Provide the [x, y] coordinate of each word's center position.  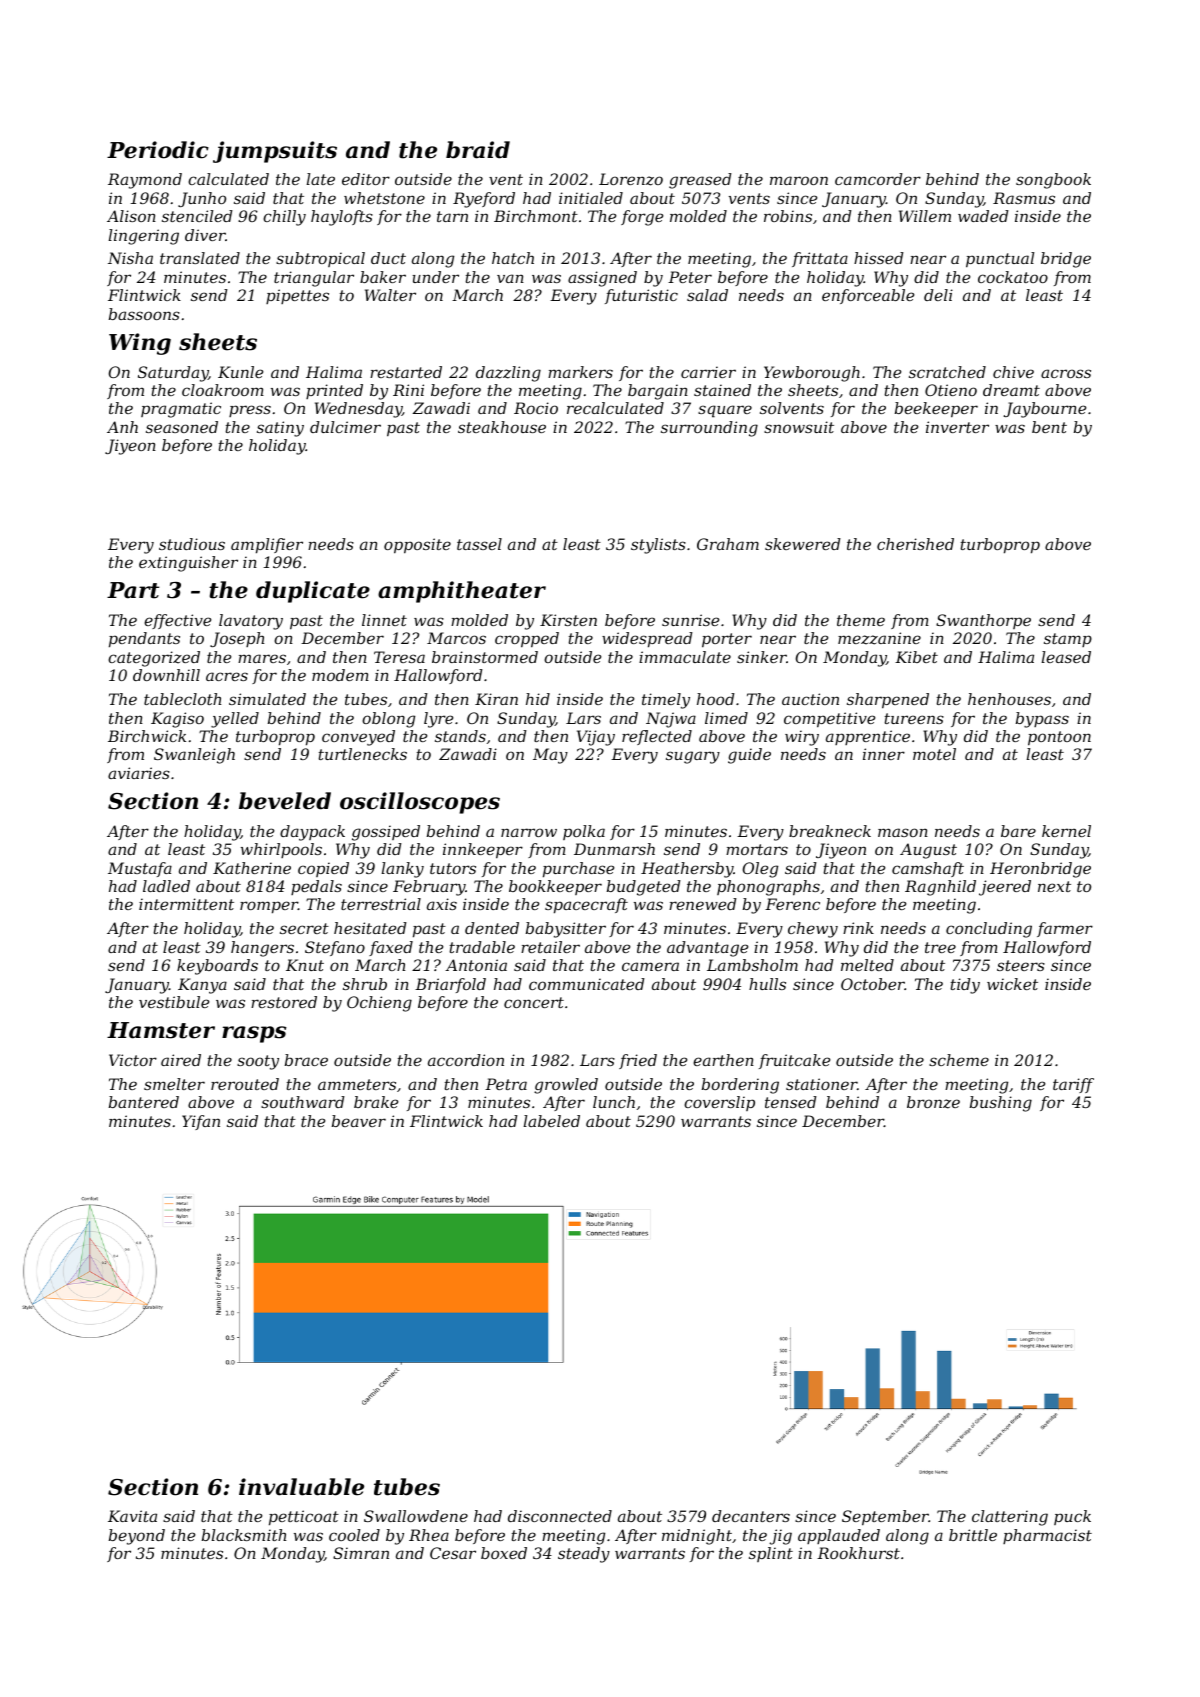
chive [1013, 372]
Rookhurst [858, 1553]
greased [700, 181]
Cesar [453, 1553]
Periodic [158, 150]
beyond [137, 1537]
